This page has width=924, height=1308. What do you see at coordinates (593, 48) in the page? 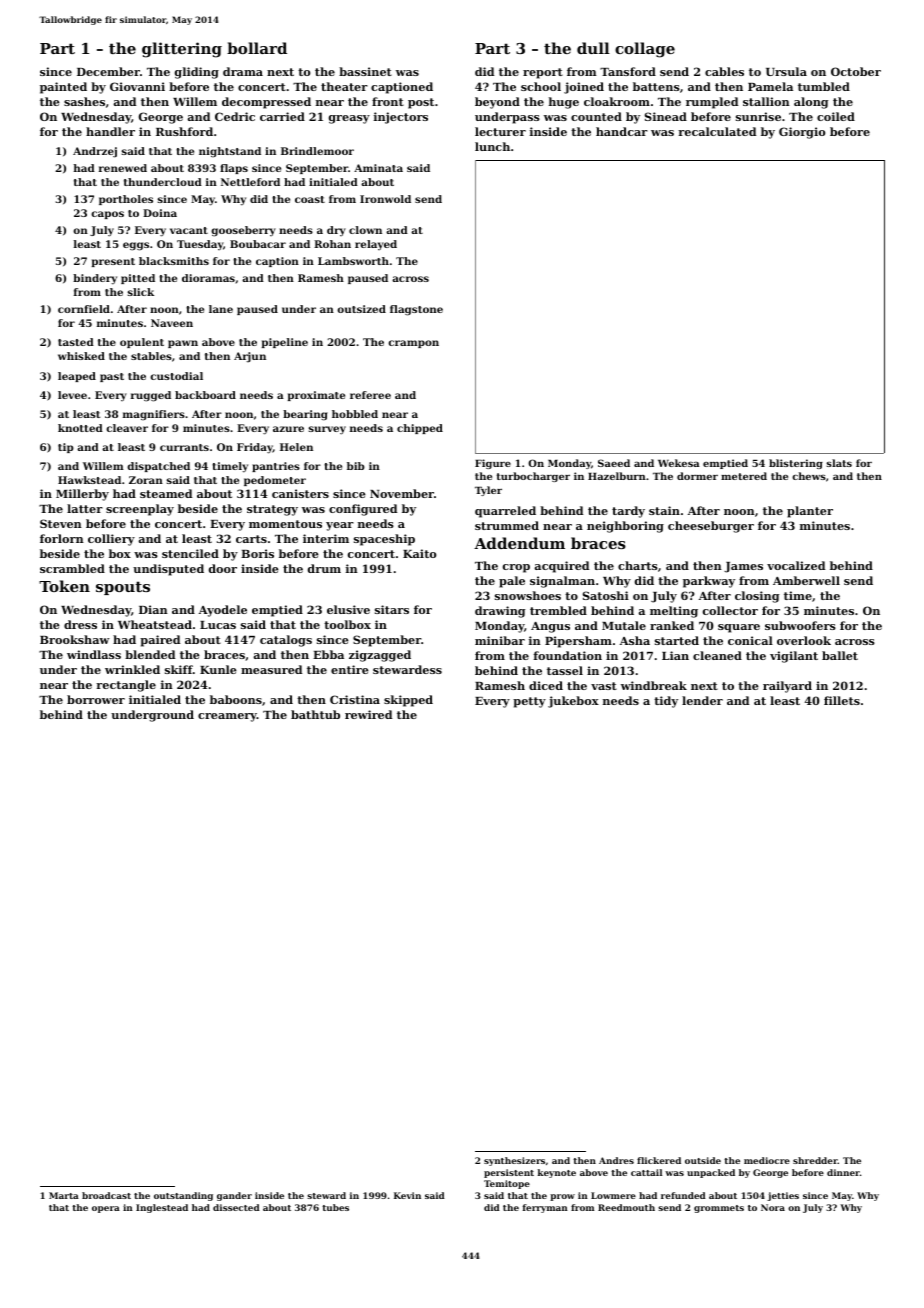
I see `dull` at bounding box center [593, 48].
